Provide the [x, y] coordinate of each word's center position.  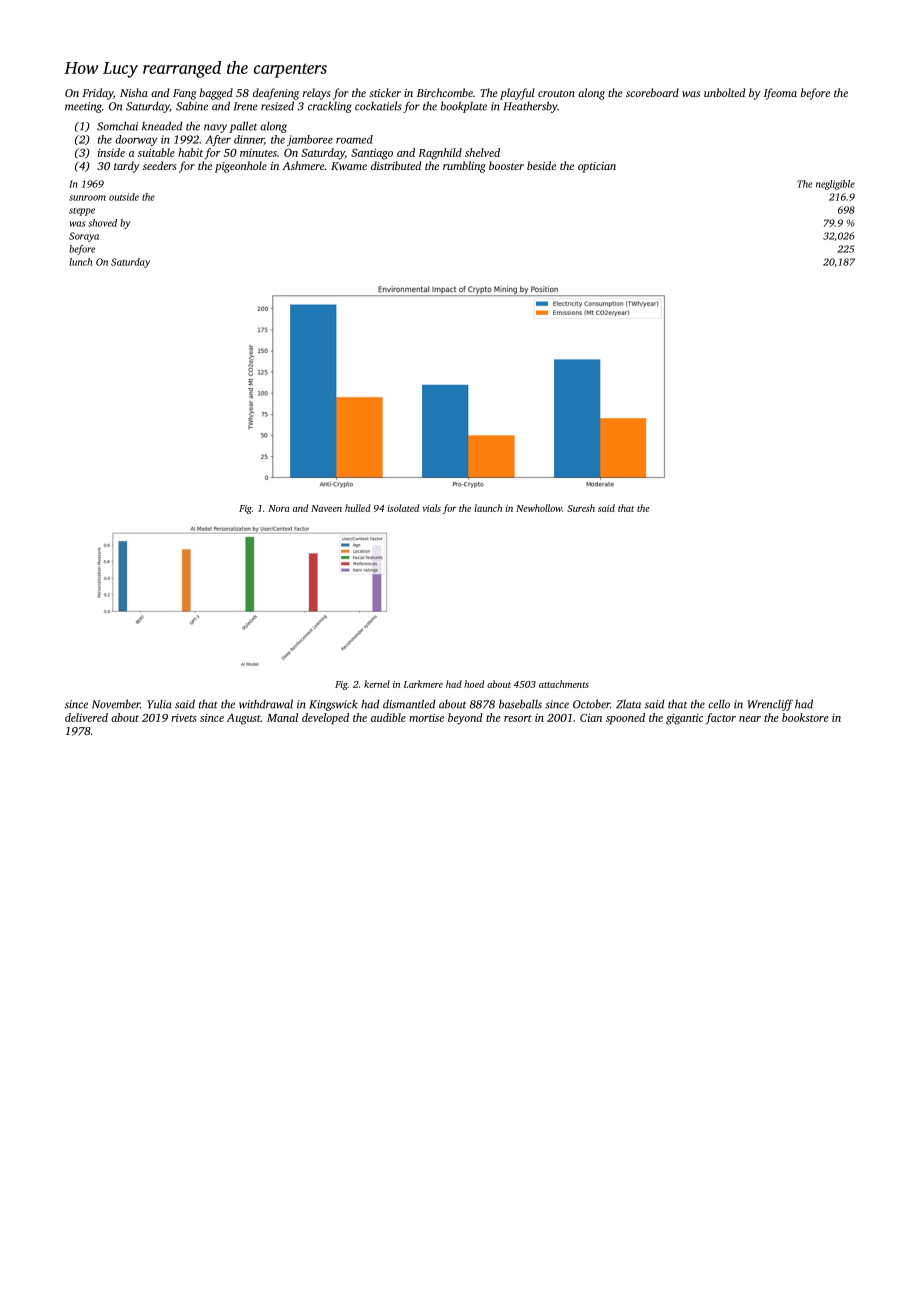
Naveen [326, 508]
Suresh [581, 508]
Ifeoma [780, 94]
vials [431, 508]
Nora [279, 508]
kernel [377, 684]
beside [541, 165]
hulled [358, 508]
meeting [83, 107]
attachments [564, 684]
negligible [835, 185]
